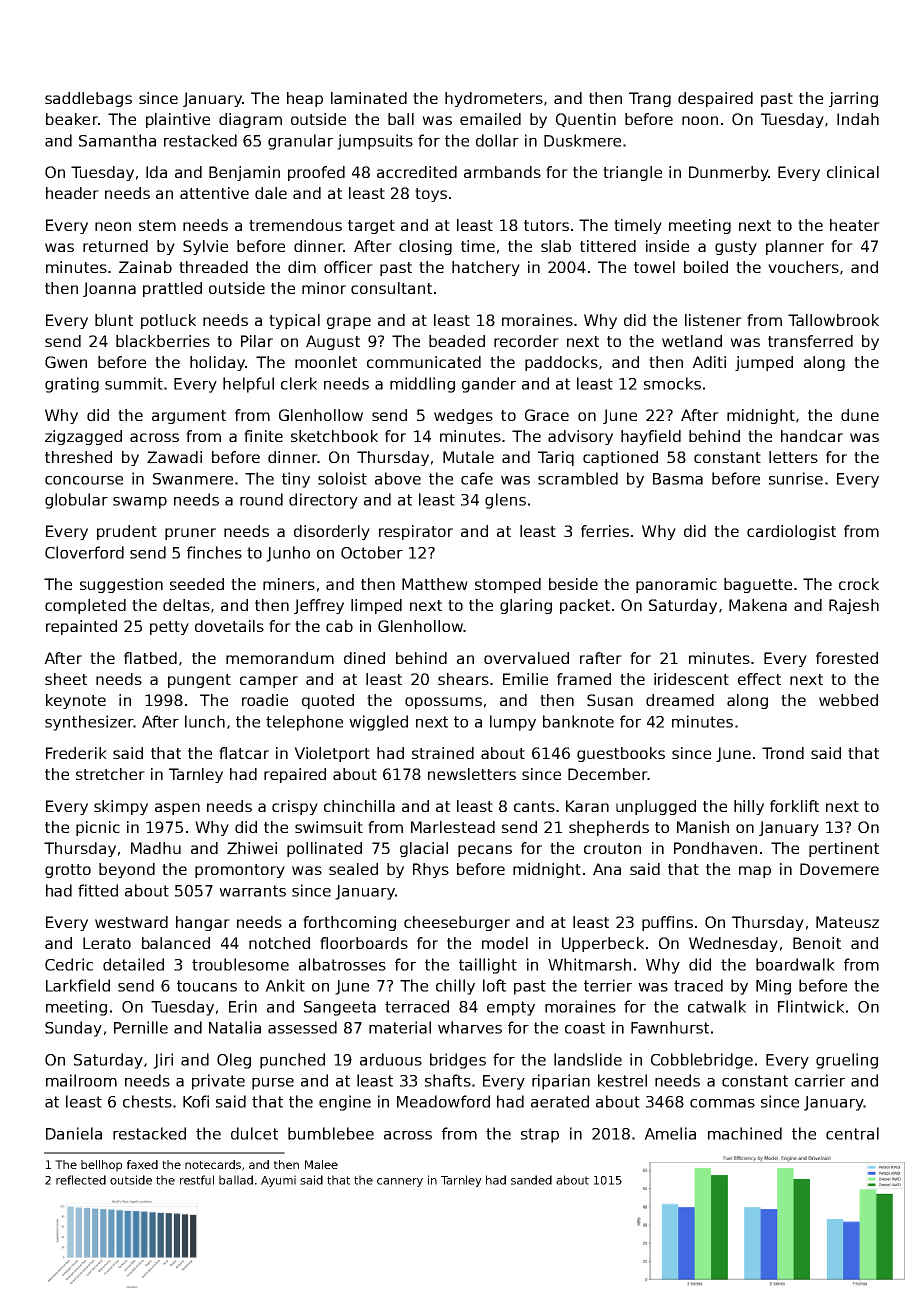  Describe the element at coordinates (605, 531) in the screenshot. I see `ferries` at that location.
